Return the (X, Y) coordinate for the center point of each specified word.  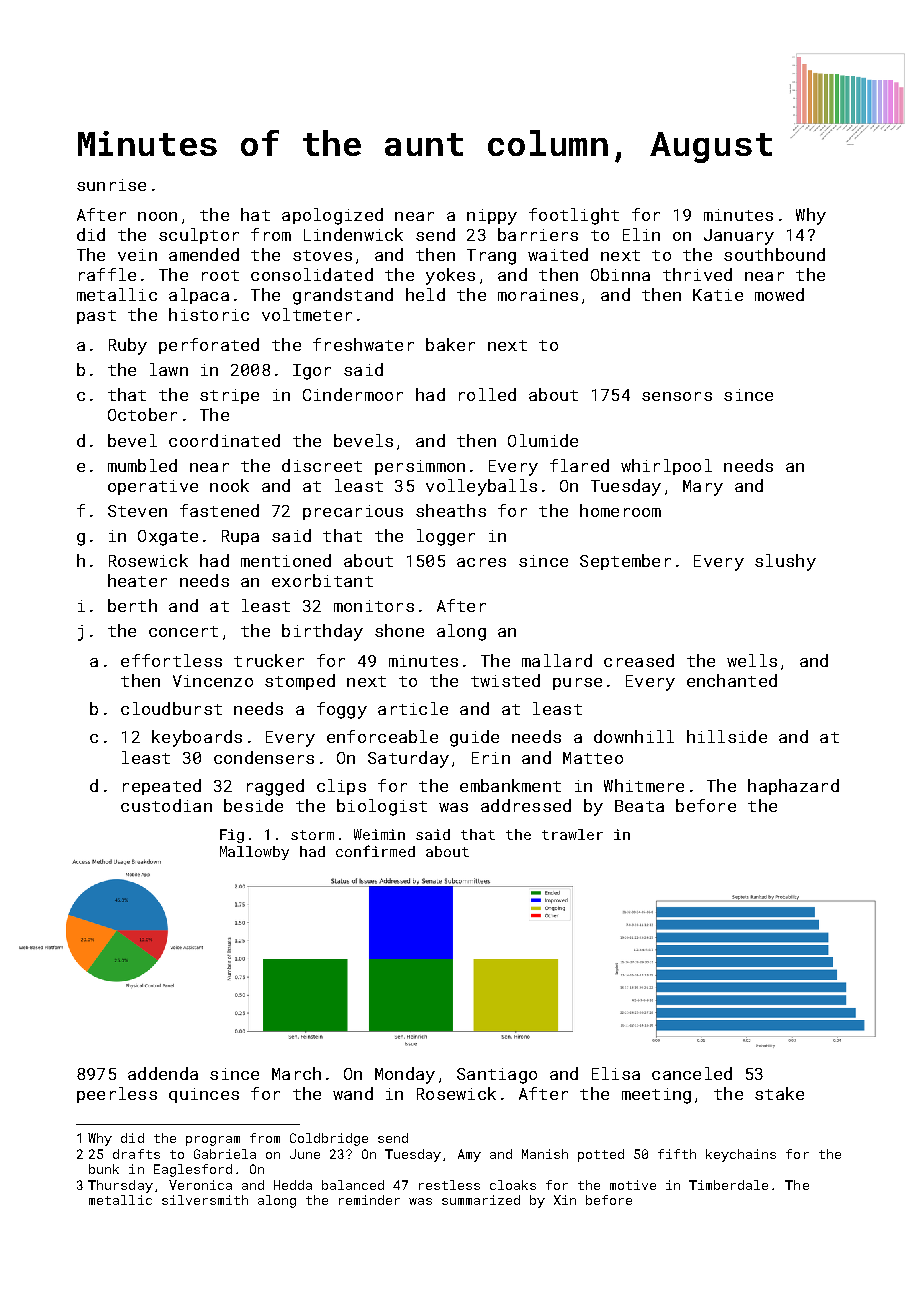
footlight (574, 216)
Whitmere (644, 785)
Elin (641, 234)
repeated (162, 787)
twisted (505, 680)
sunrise (111, 185)
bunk (104, 1169)
